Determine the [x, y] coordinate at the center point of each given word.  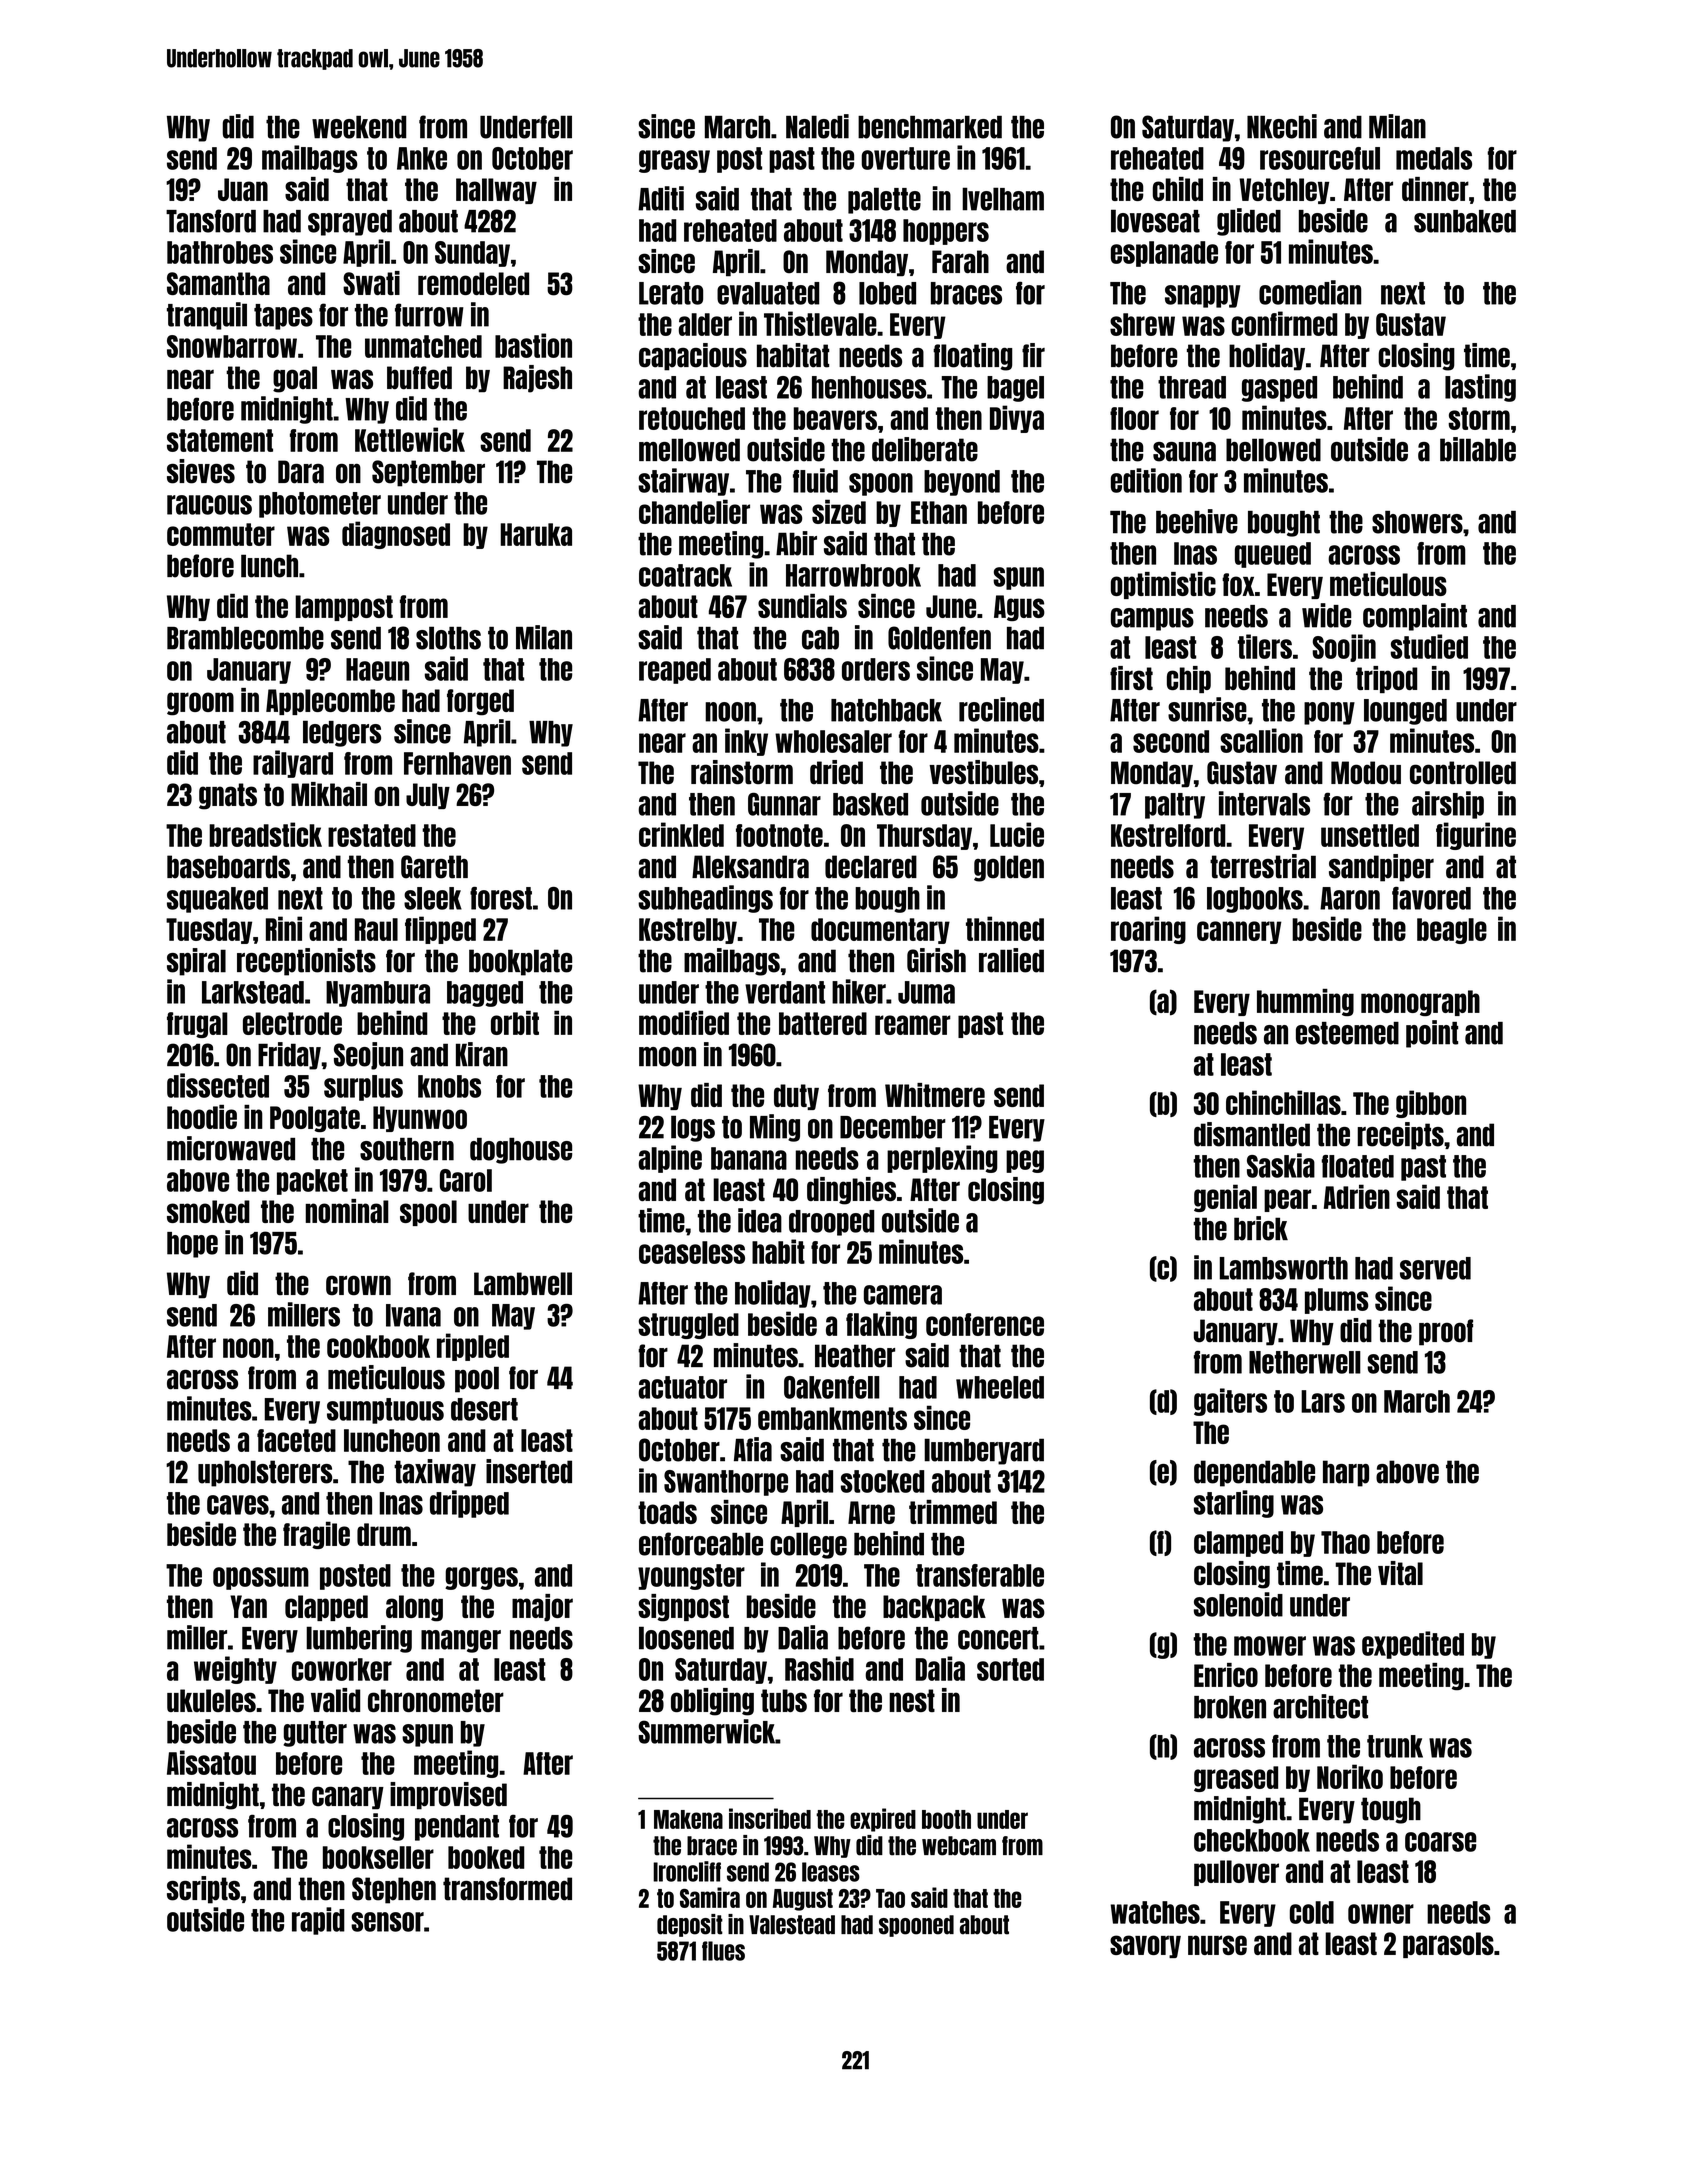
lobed [887, 293]
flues [723, 1951]
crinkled [681, 834]
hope [192, 1245]
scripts [203, 1890]
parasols [1448, 1945]
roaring [1148, 930]
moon [667, 1057]
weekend [359, 127]
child [1178, 189]
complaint [1415, 617]
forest [501, 898]
